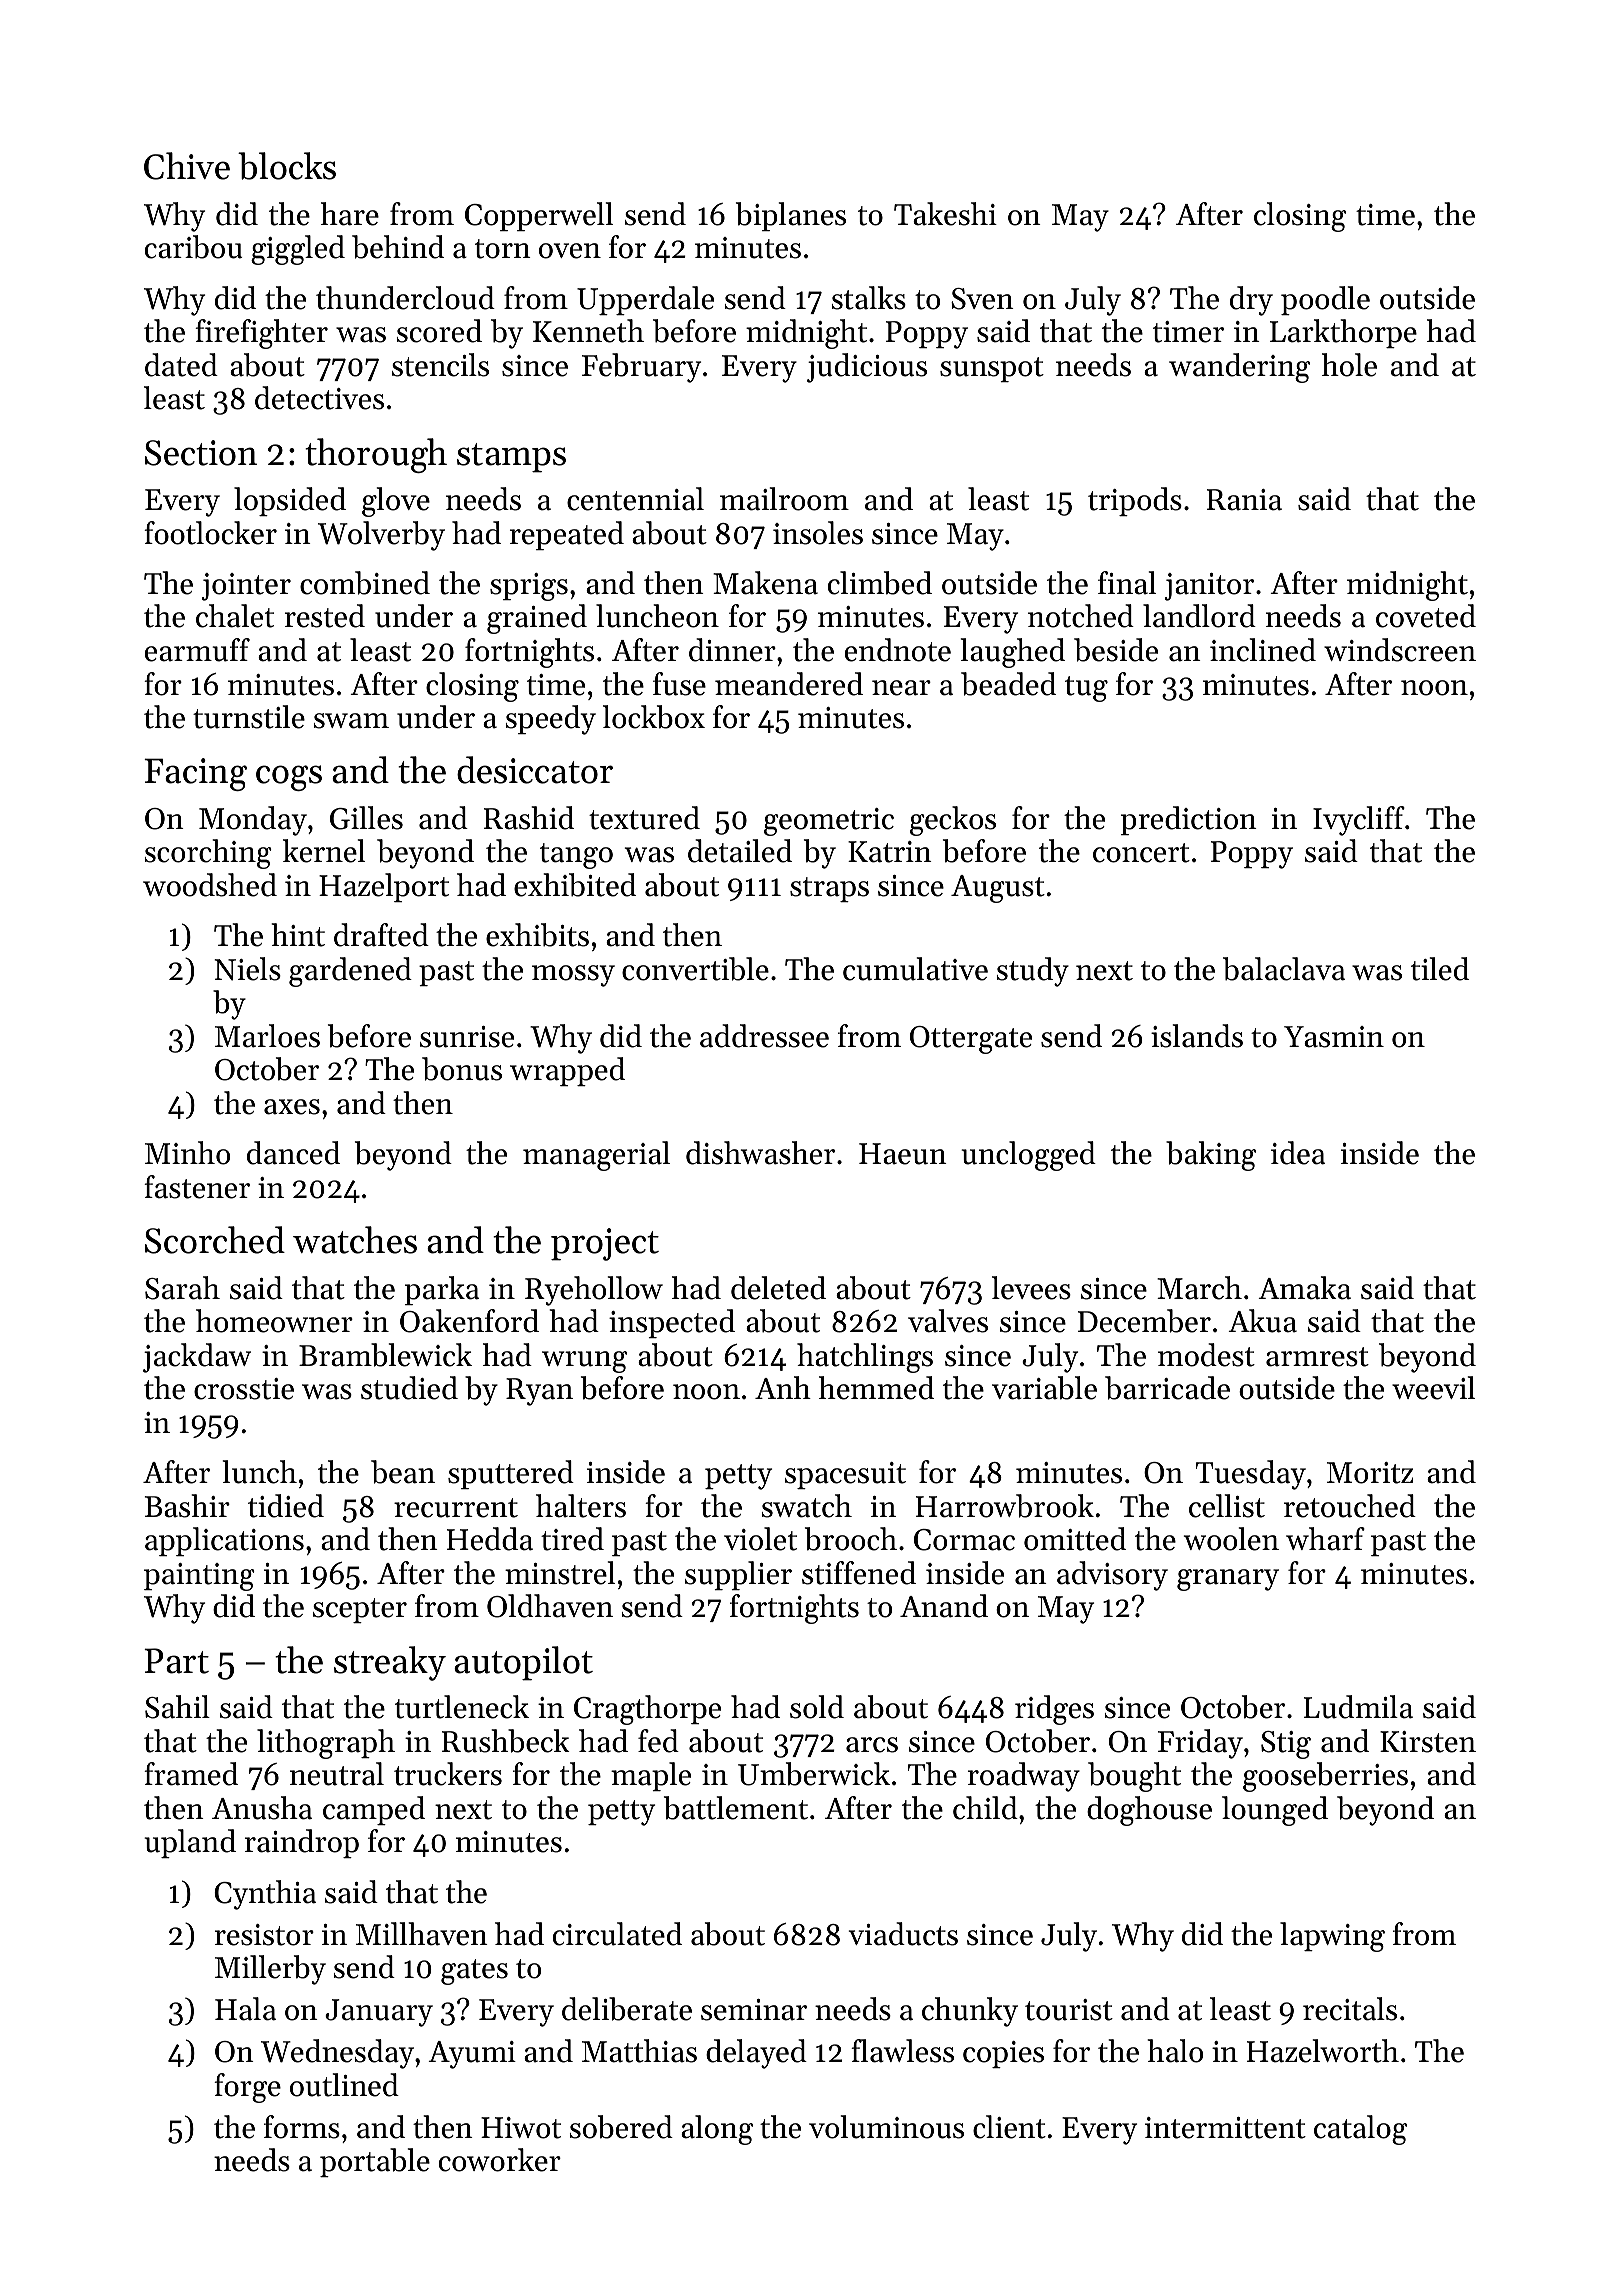 The height and width of the screenshot is (2292, 1620). What do you see at coordinates (621, 2127) in the screenshot?
I see `sobered` at bounding box center [621, 2127].
